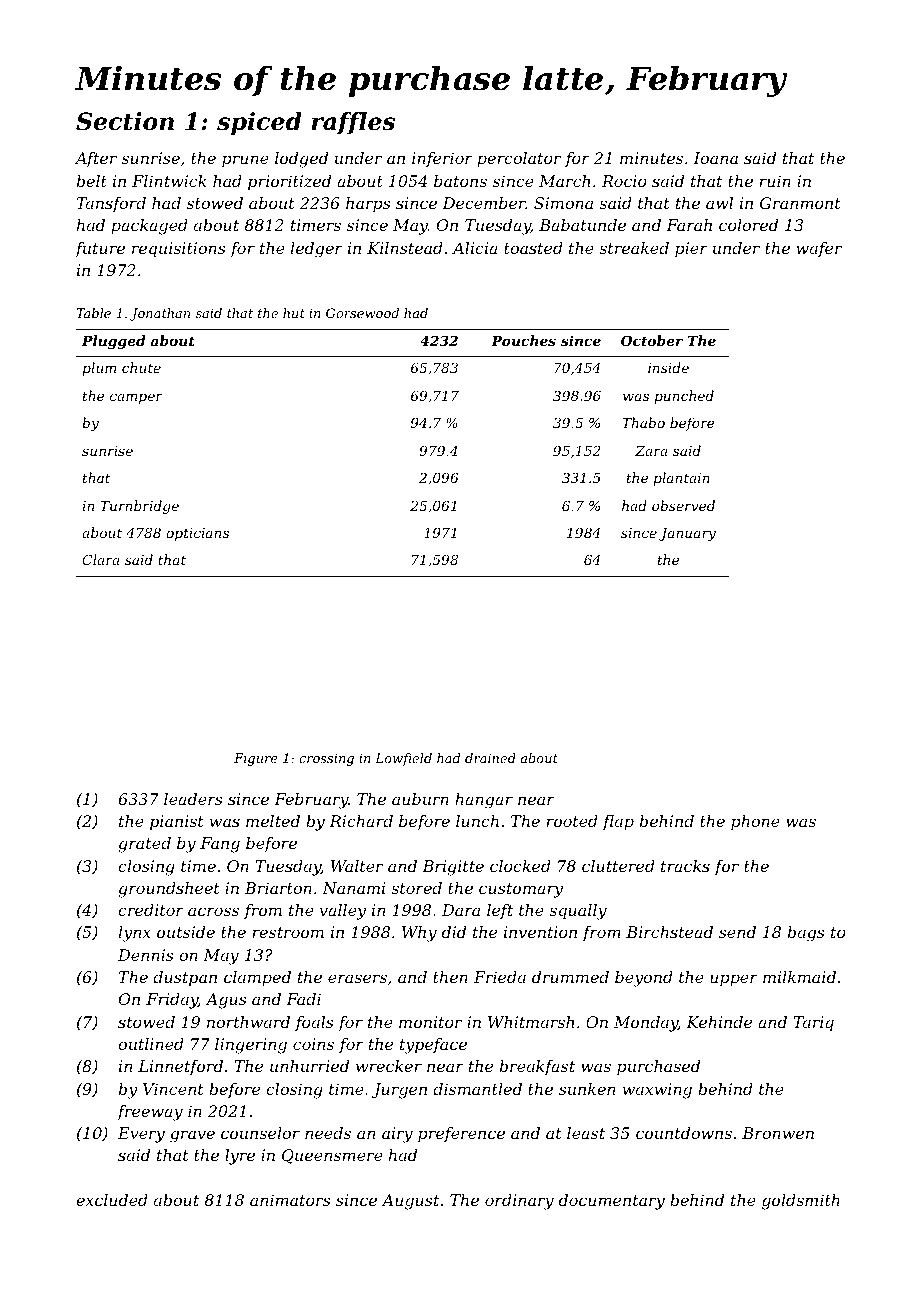  What do you see at coordinates (684, 397) in the screenshot?
I see `punched` at bounding box center [684, 397].
